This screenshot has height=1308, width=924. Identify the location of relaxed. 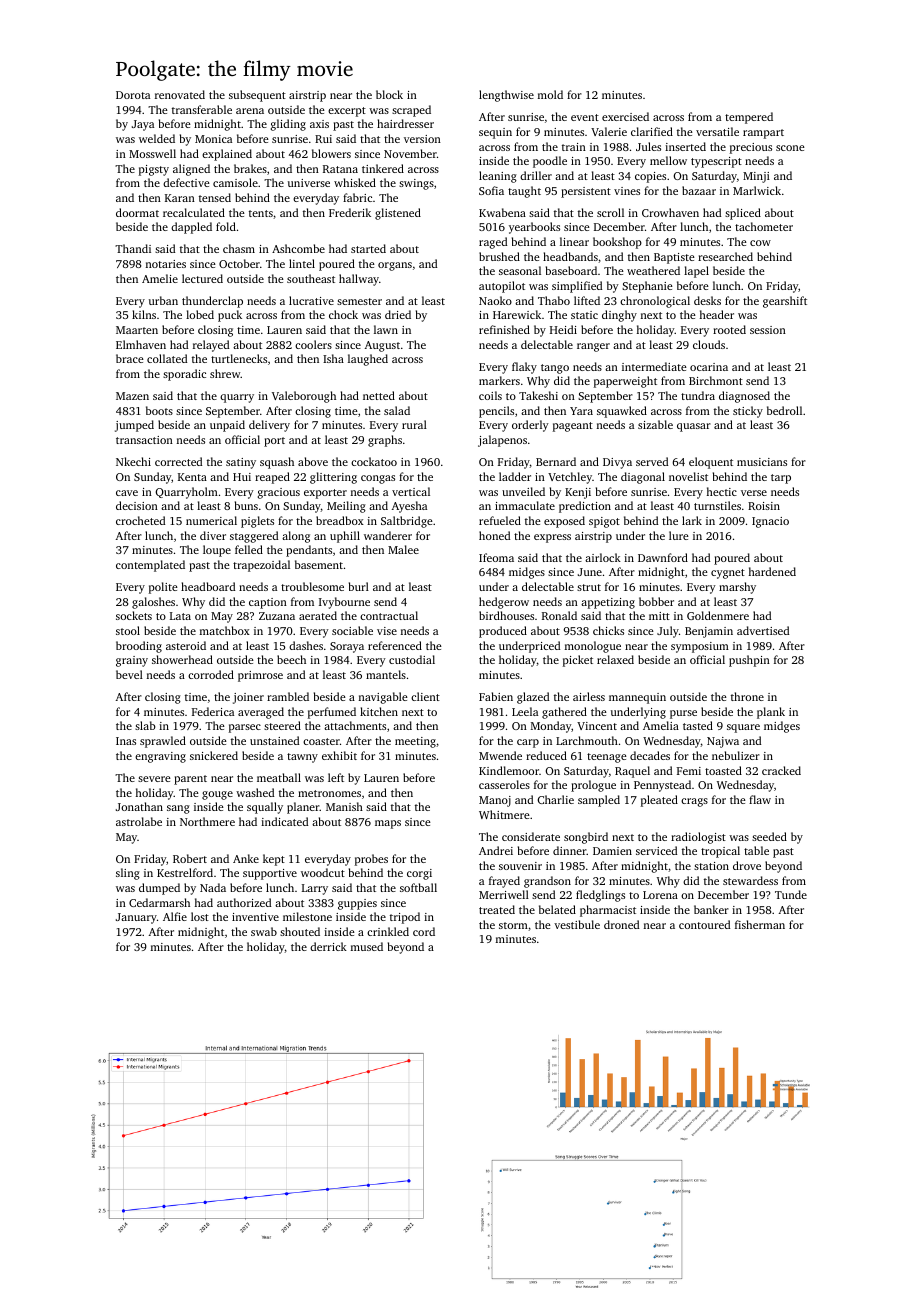
(615, 659).
